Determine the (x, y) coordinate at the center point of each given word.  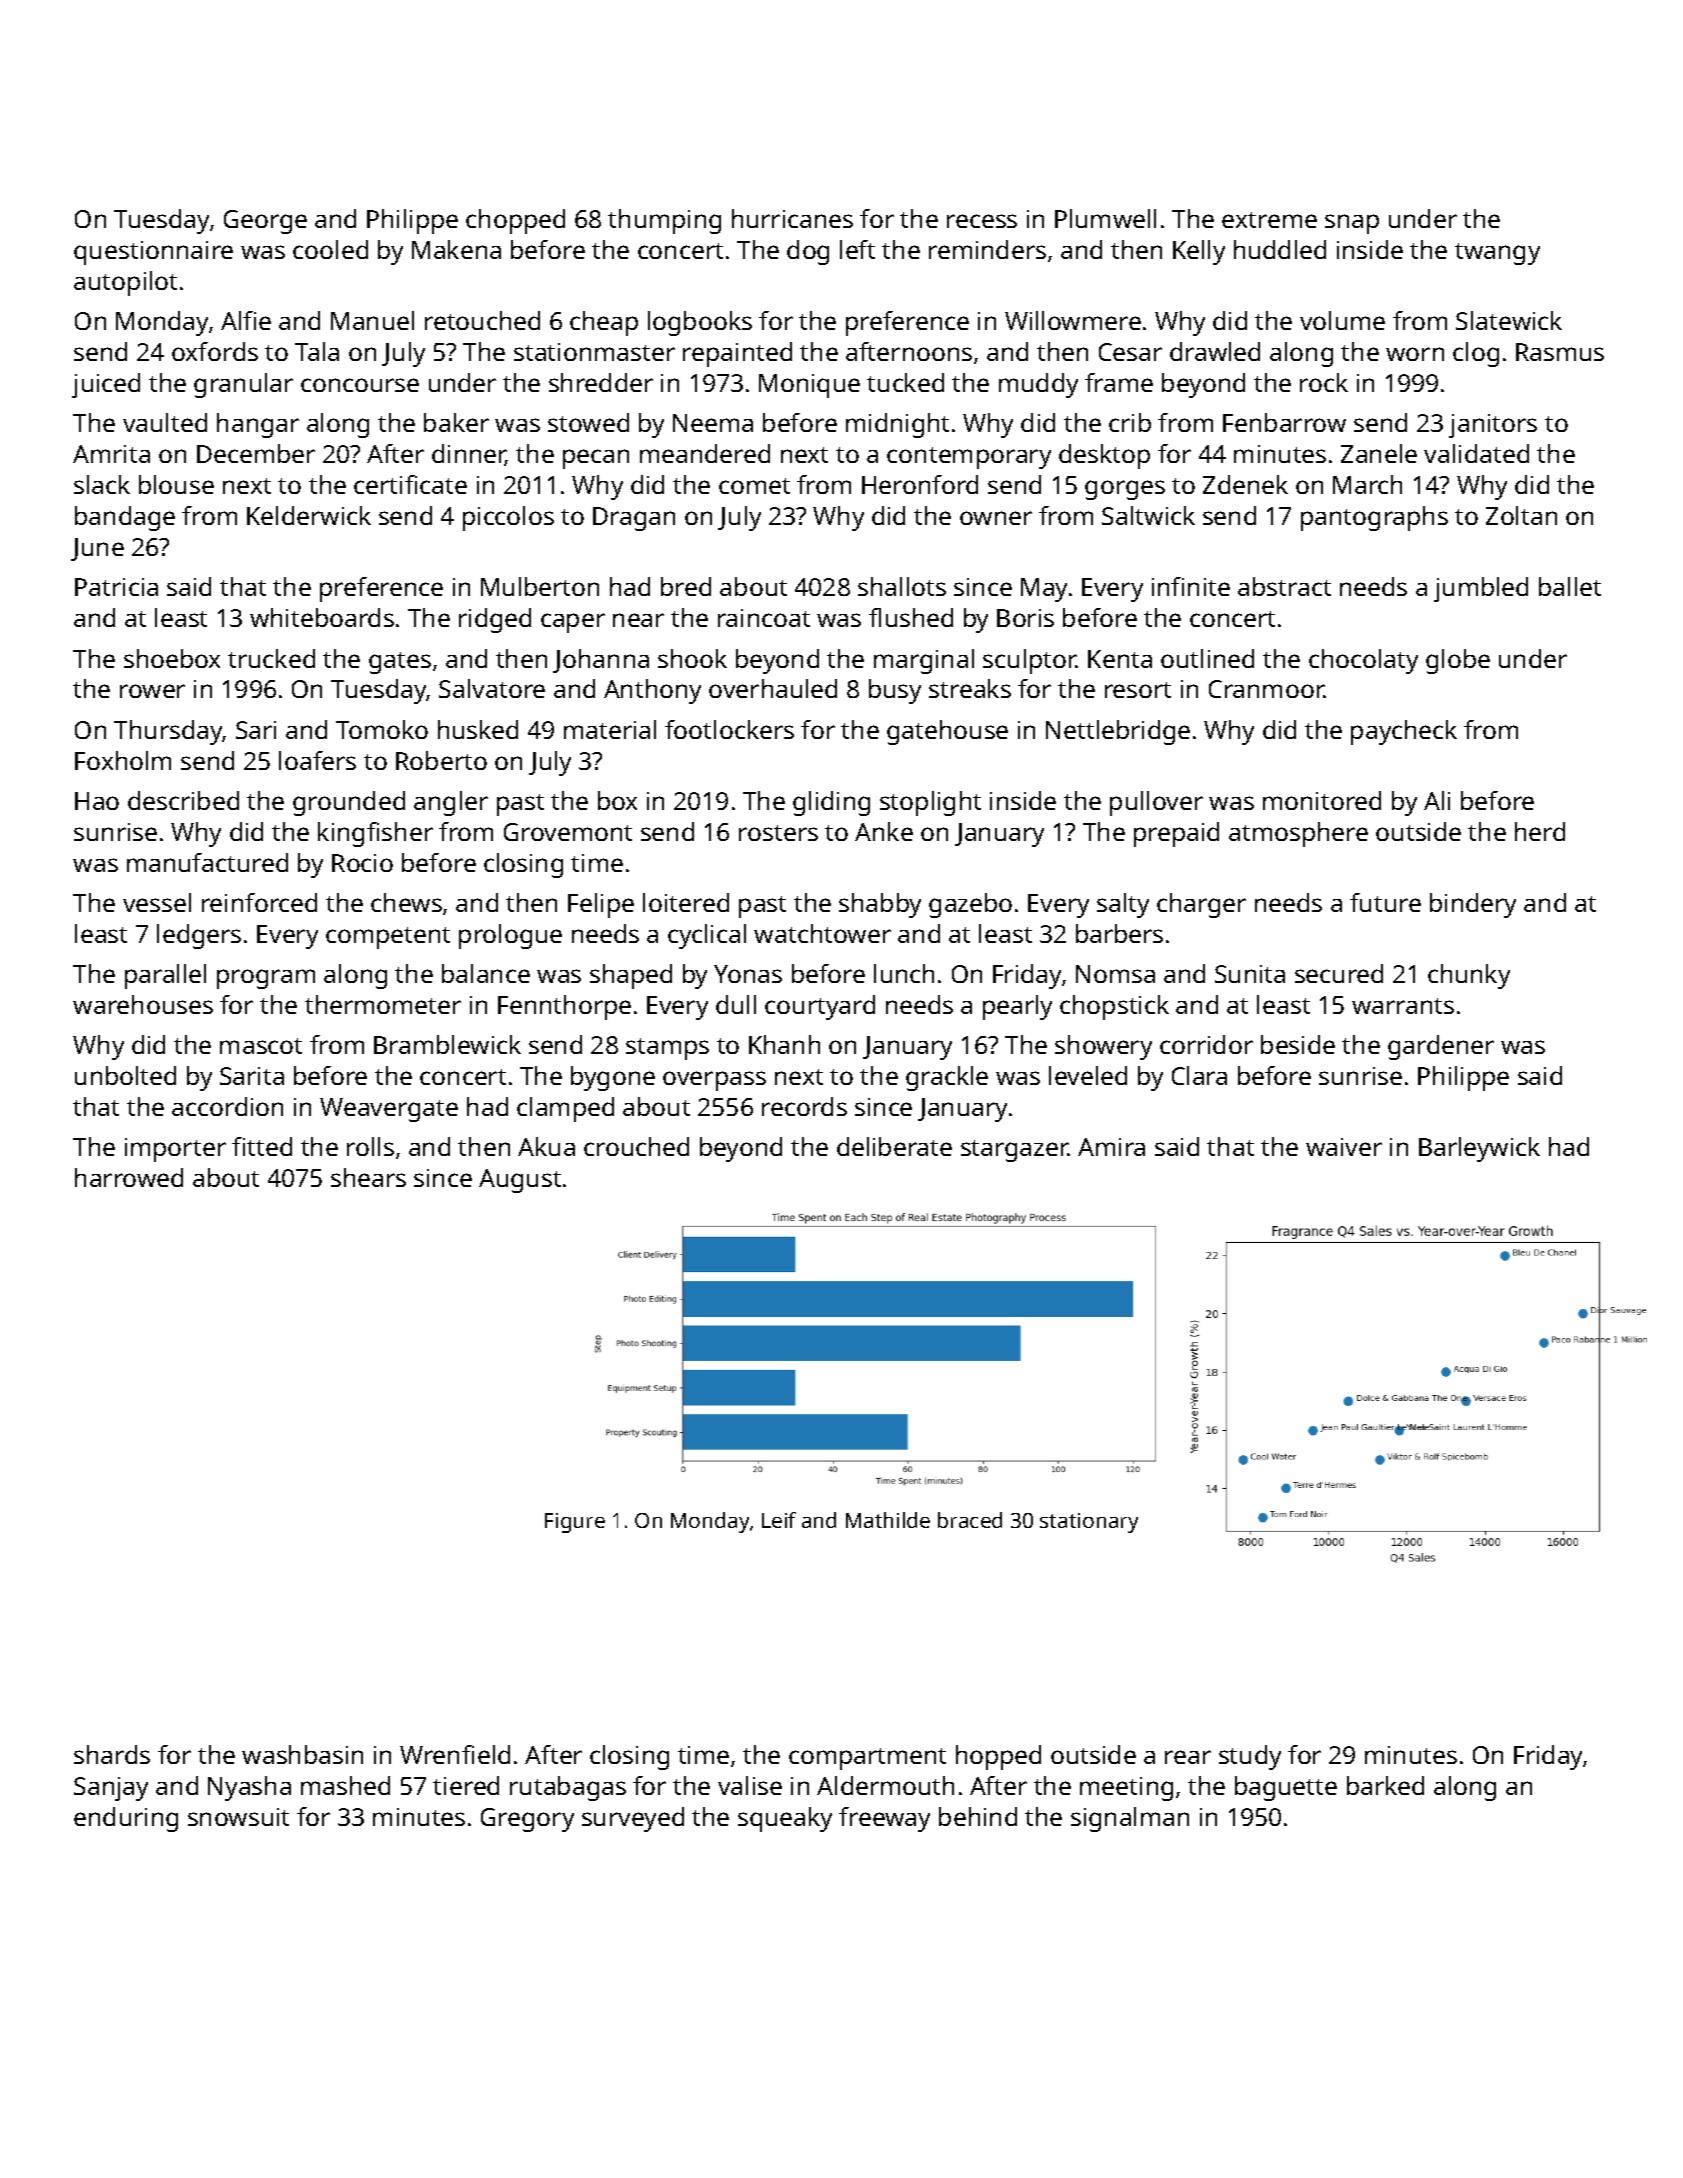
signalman (1130, 1819)
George (265, 222)
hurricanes (792, 218)
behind (978, 1816)
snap (1352, 224)
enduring (126, 1819)
